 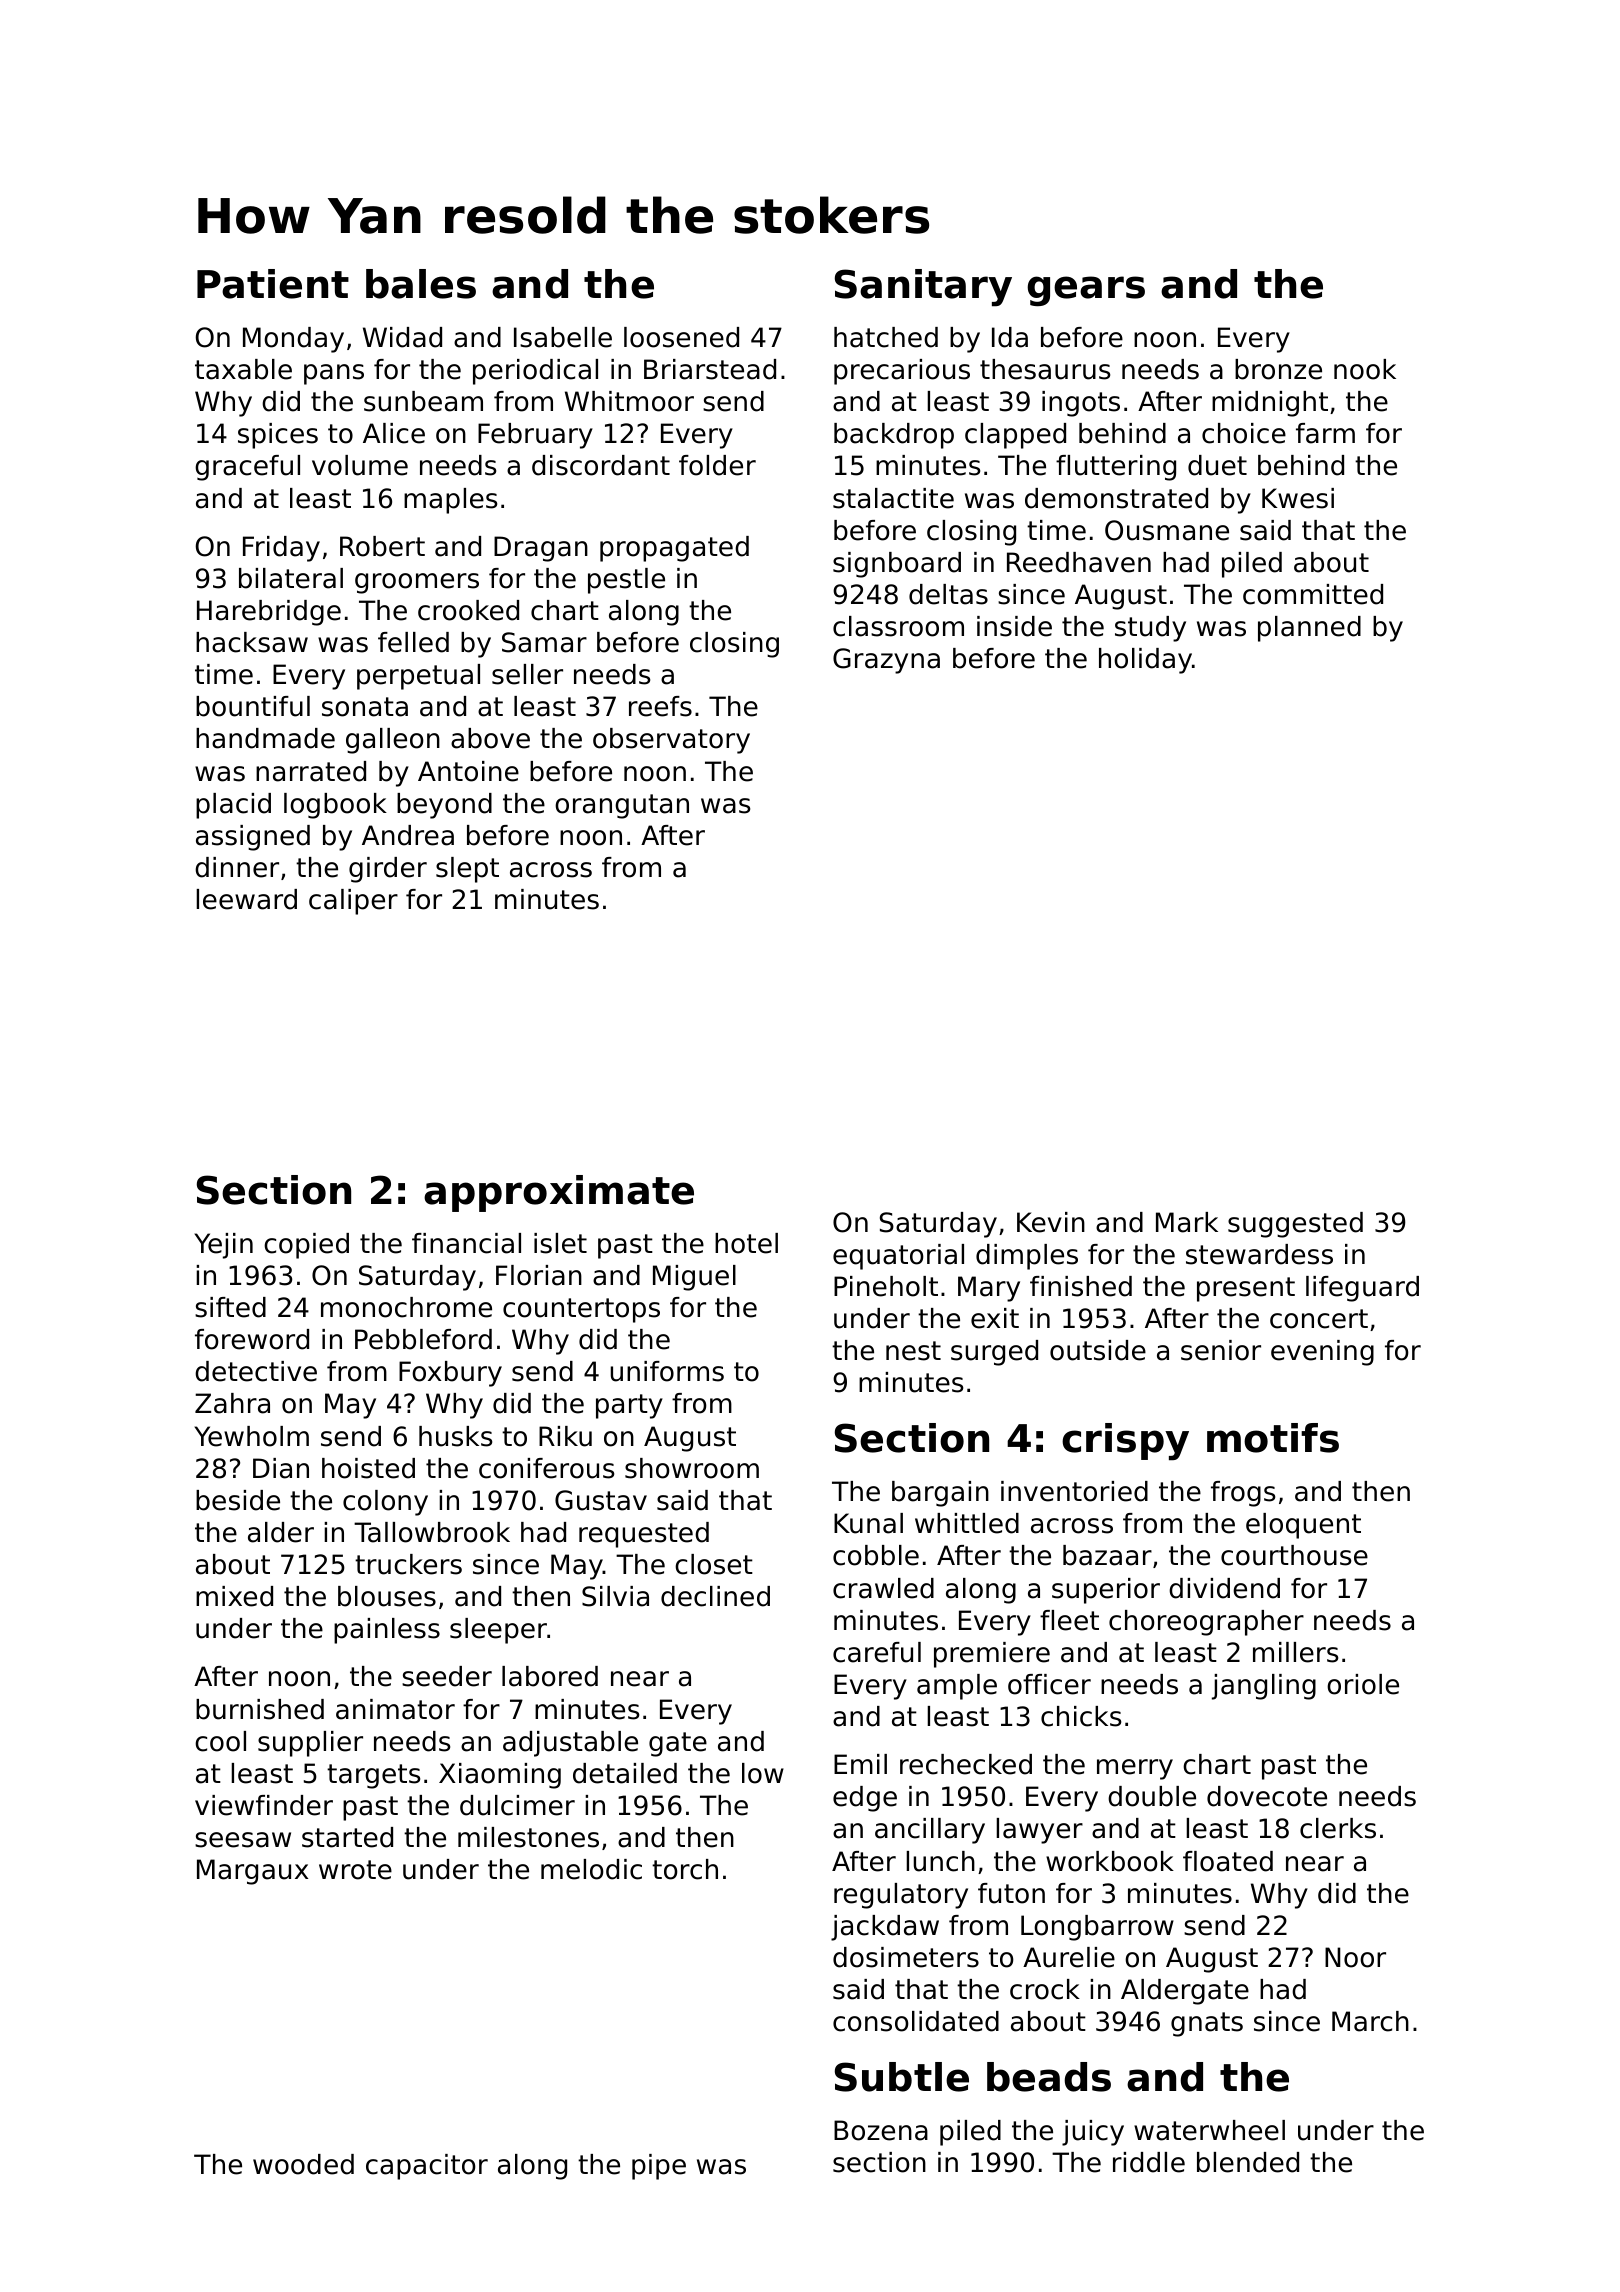 I want to click on suggested, so click(x=1295, y=1225).
